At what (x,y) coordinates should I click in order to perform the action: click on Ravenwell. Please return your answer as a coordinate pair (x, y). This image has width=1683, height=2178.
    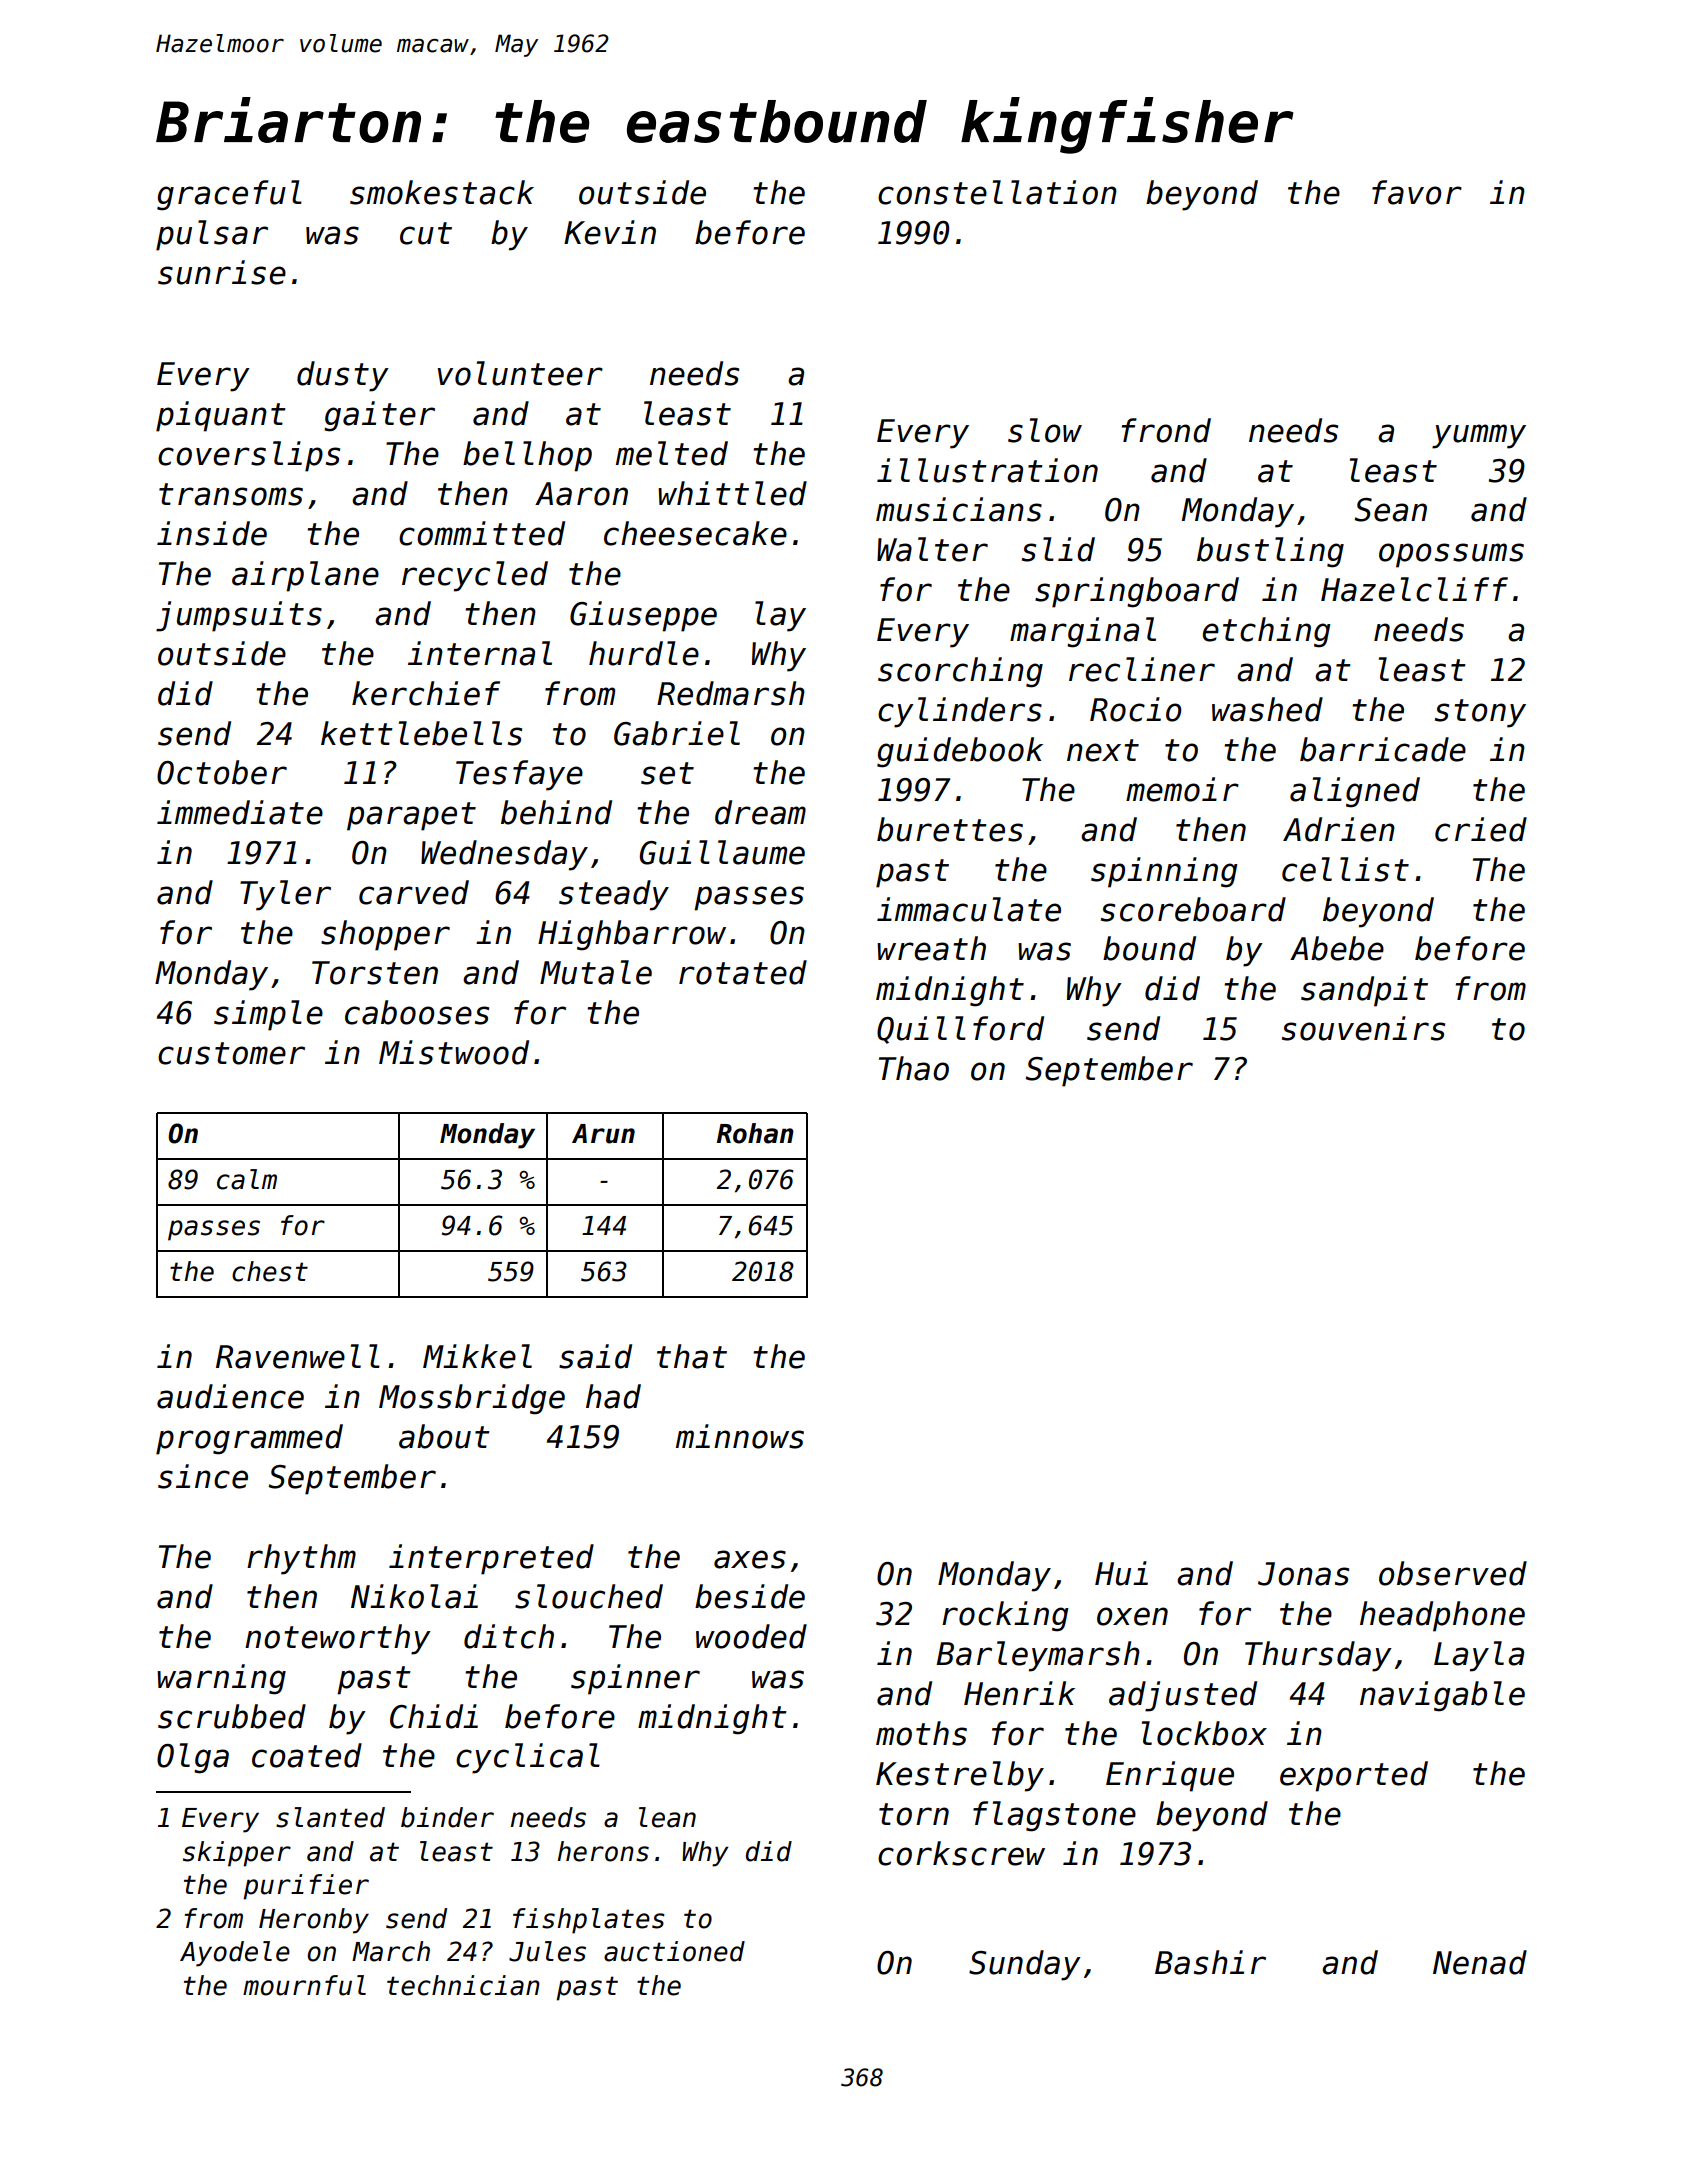
    Looking at the image, I should click on (298, 1356).
